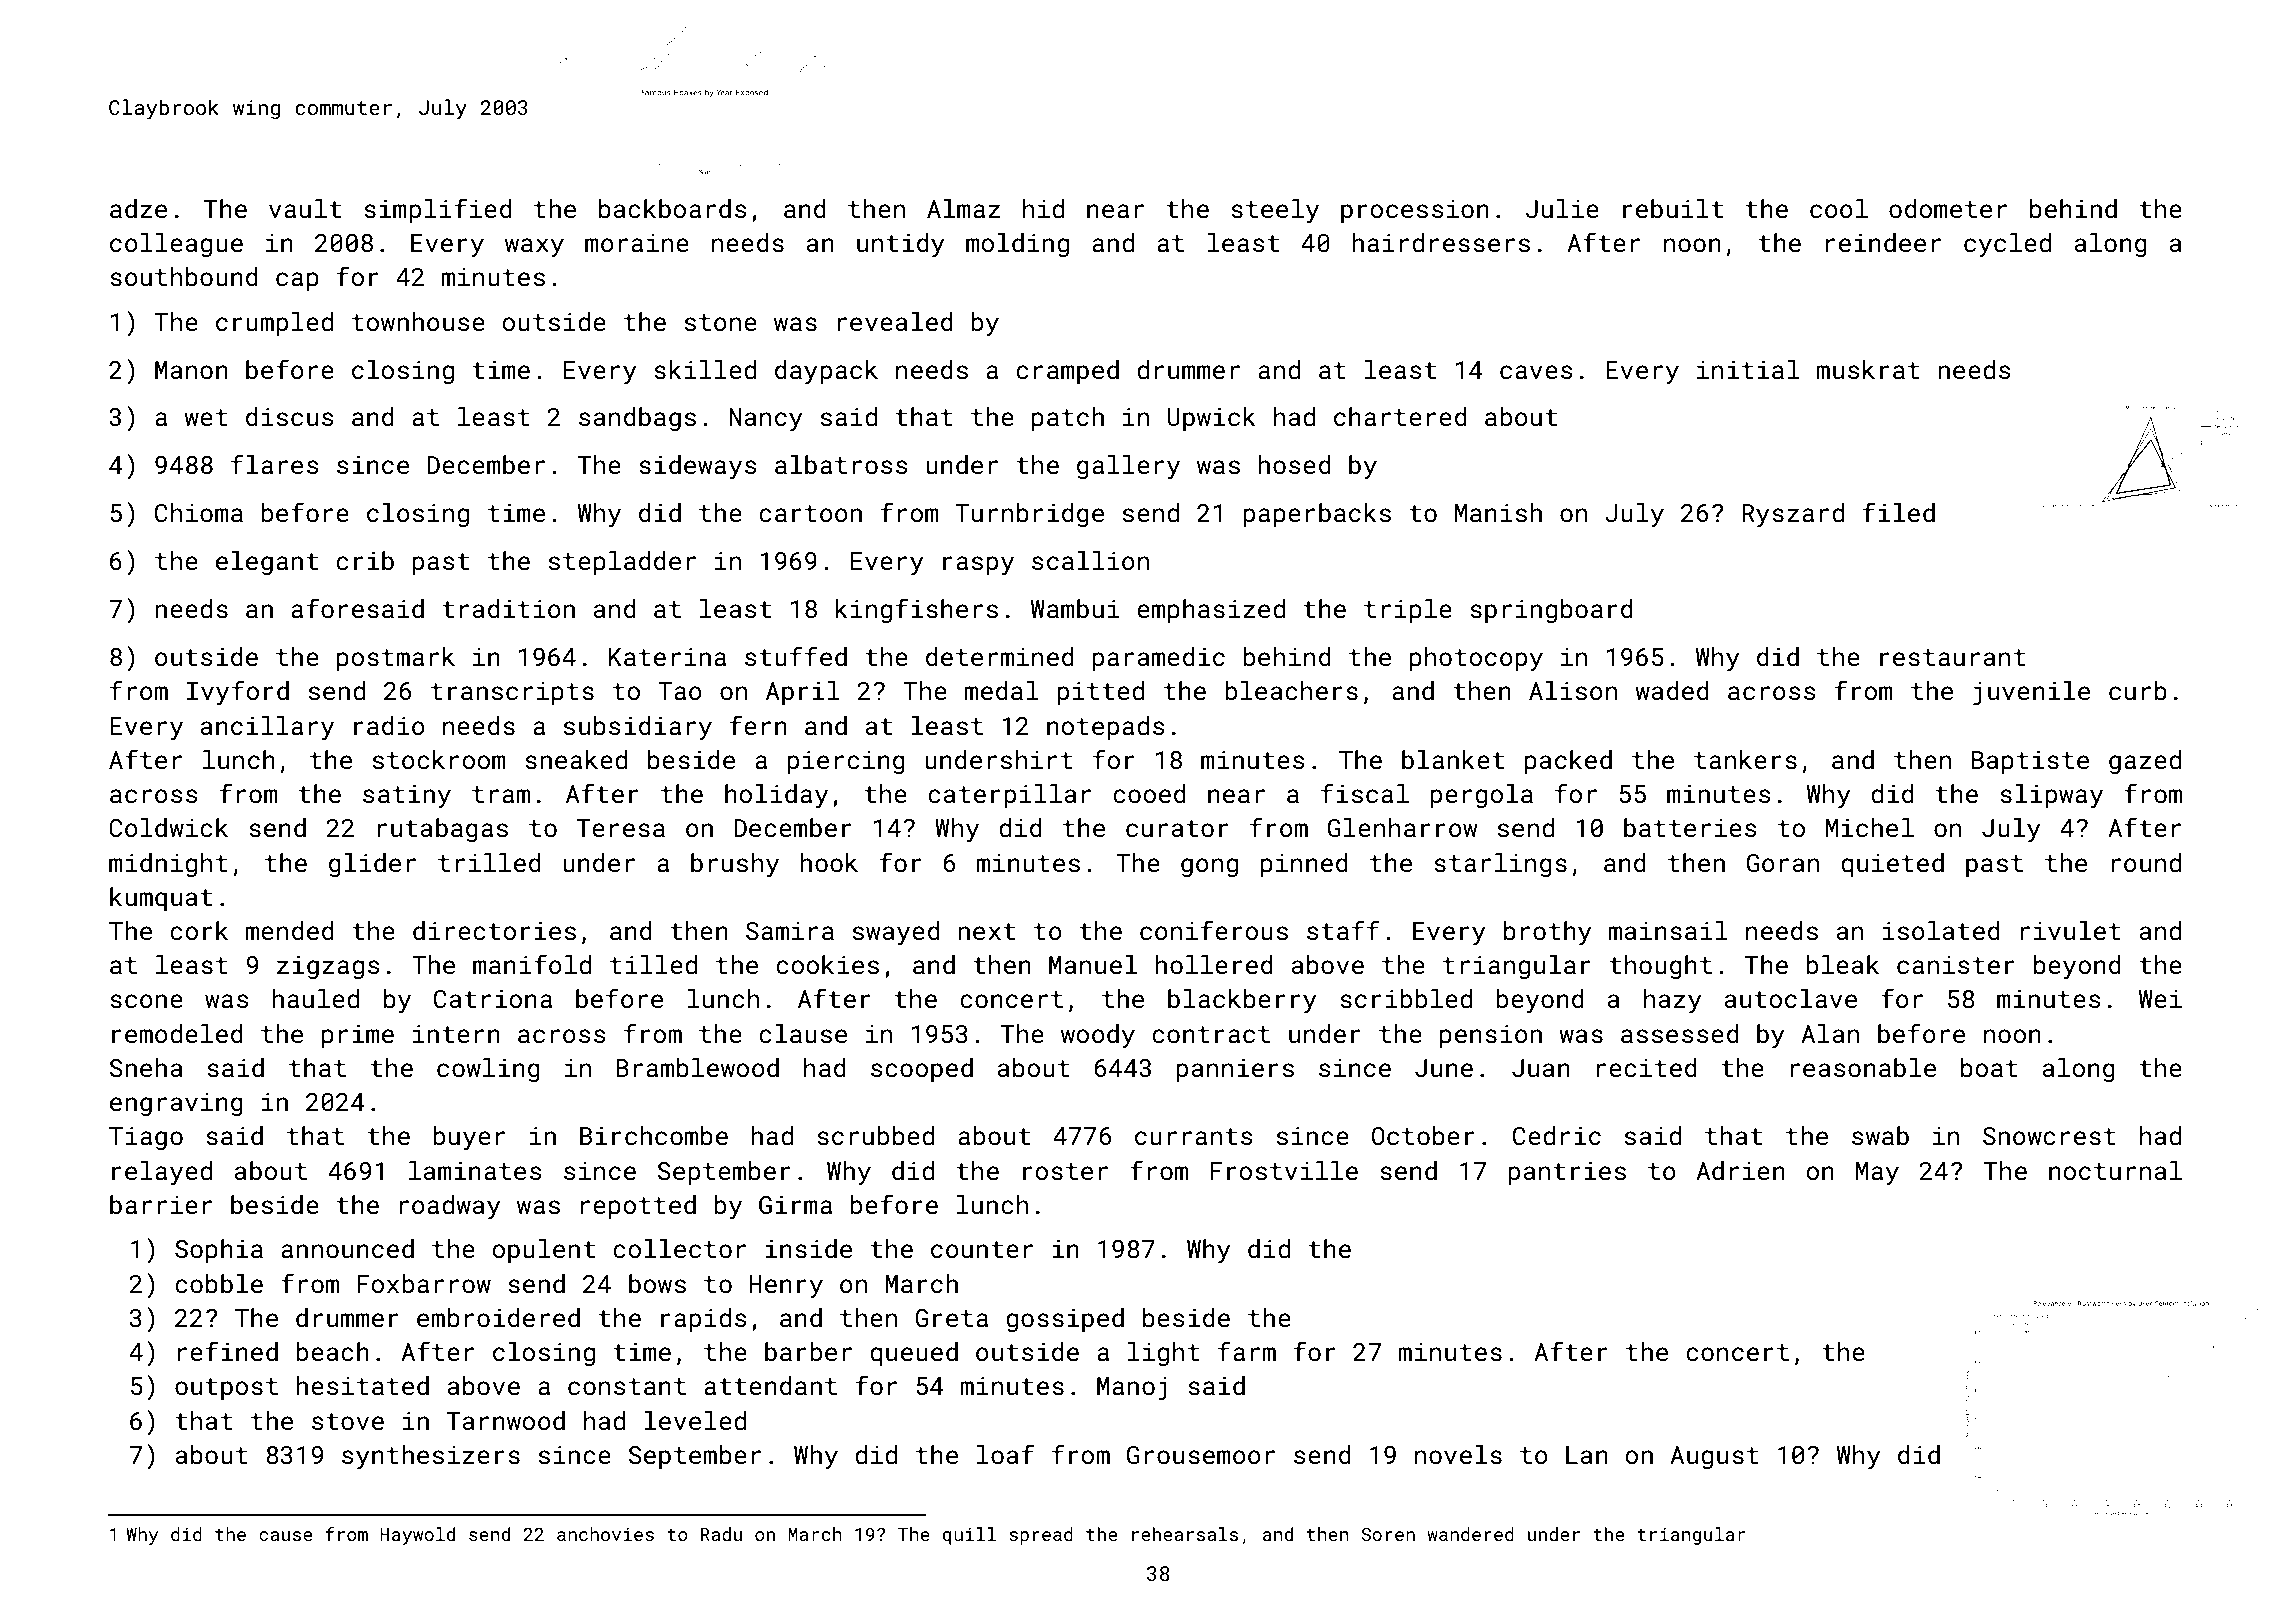 The image size is (2292, 1620). Describe the element at coordinates (417, 1536) in the screenshot. I see `Haywold` at that location.
